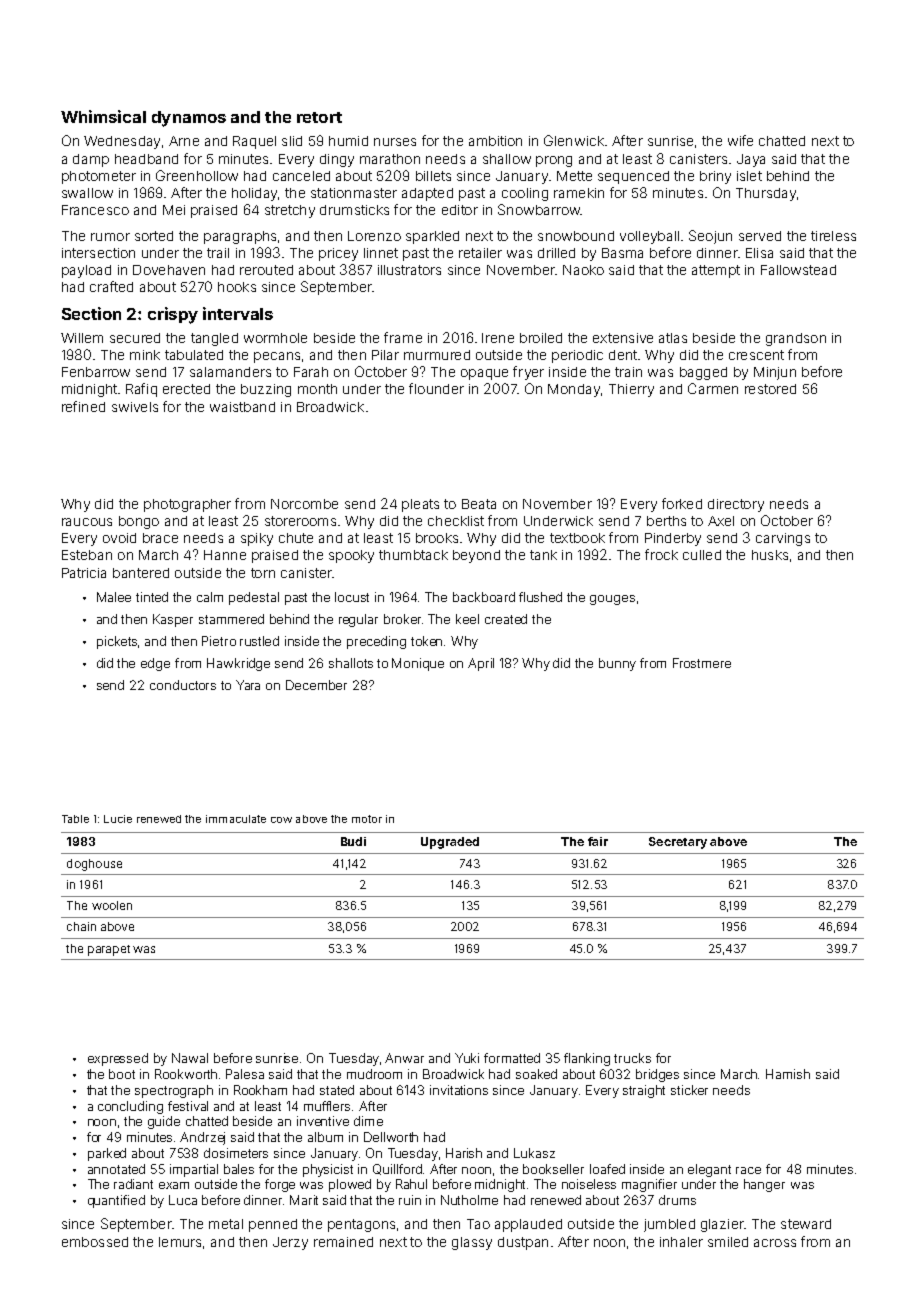 The image size is (924, 1308). I want to click on applauded, so click(528, 1225).
